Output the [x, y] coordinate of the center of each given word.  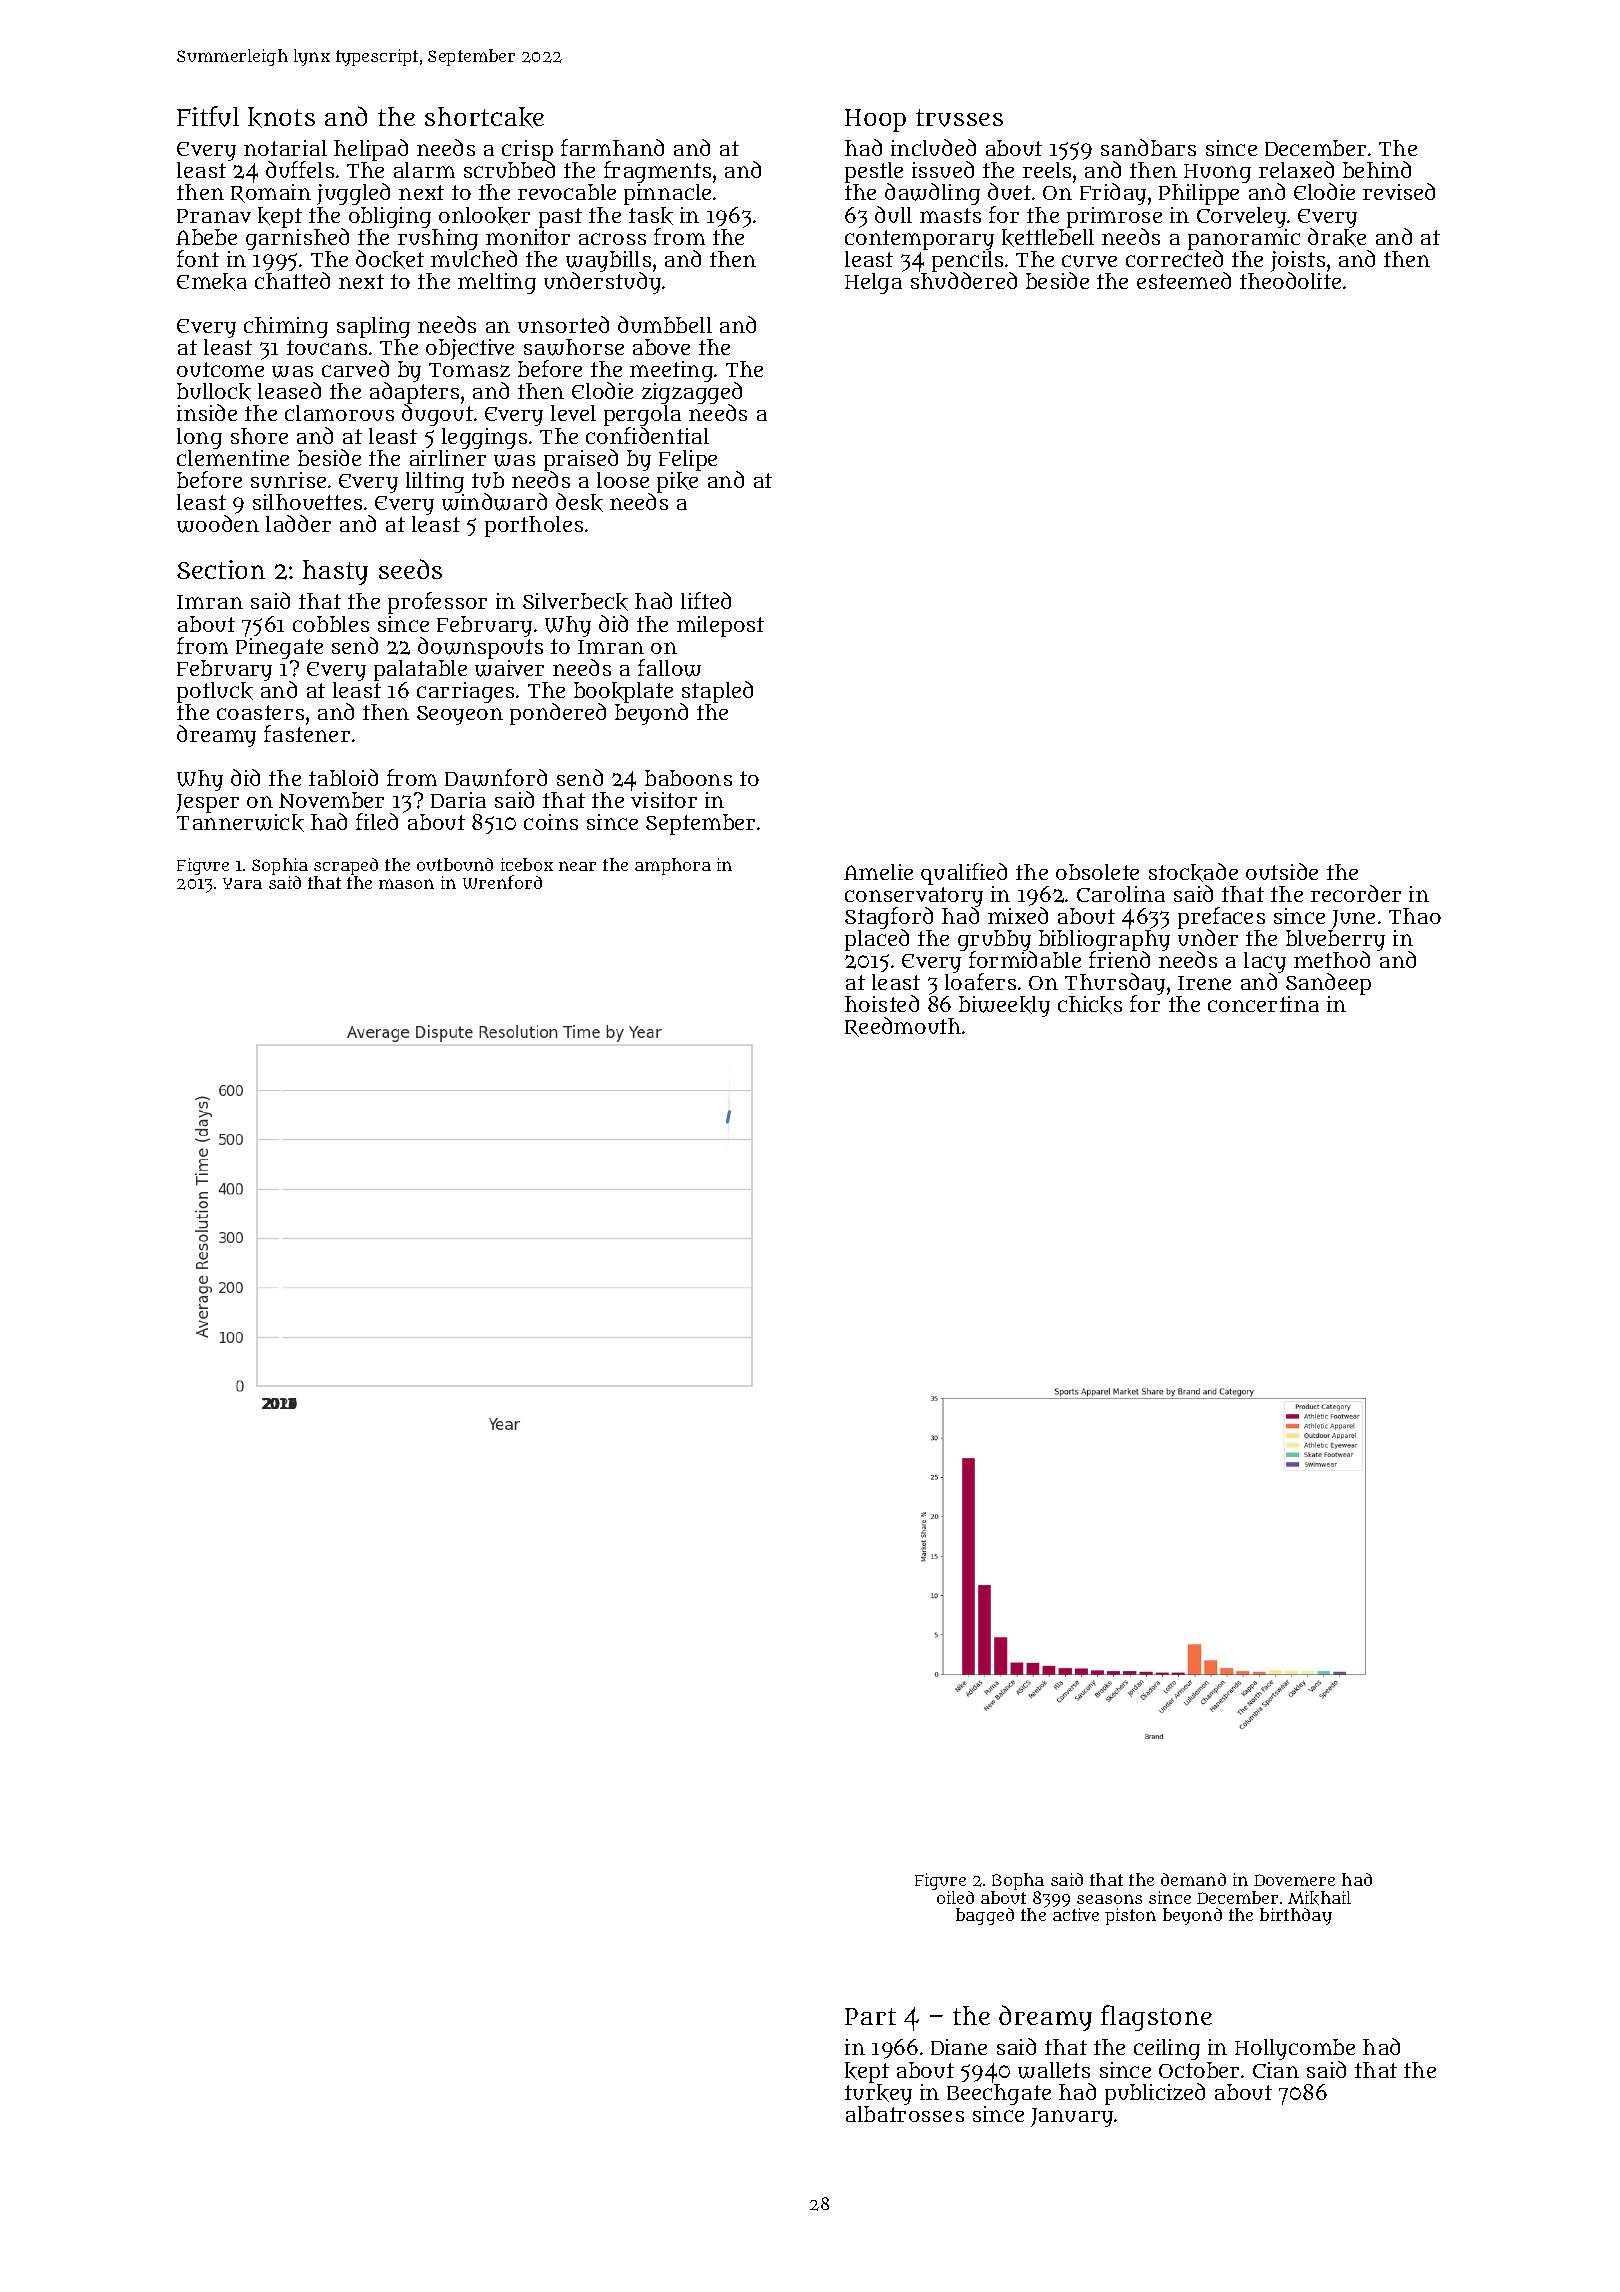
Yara [242, 883]
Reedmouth [903, 1027]
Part [870, 2016]
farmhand [612, 147]
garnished [297, 239]
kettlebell [1048, 238]
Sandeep [1328, 984]
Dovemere [1294, 1880]
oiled [955, 1897]
